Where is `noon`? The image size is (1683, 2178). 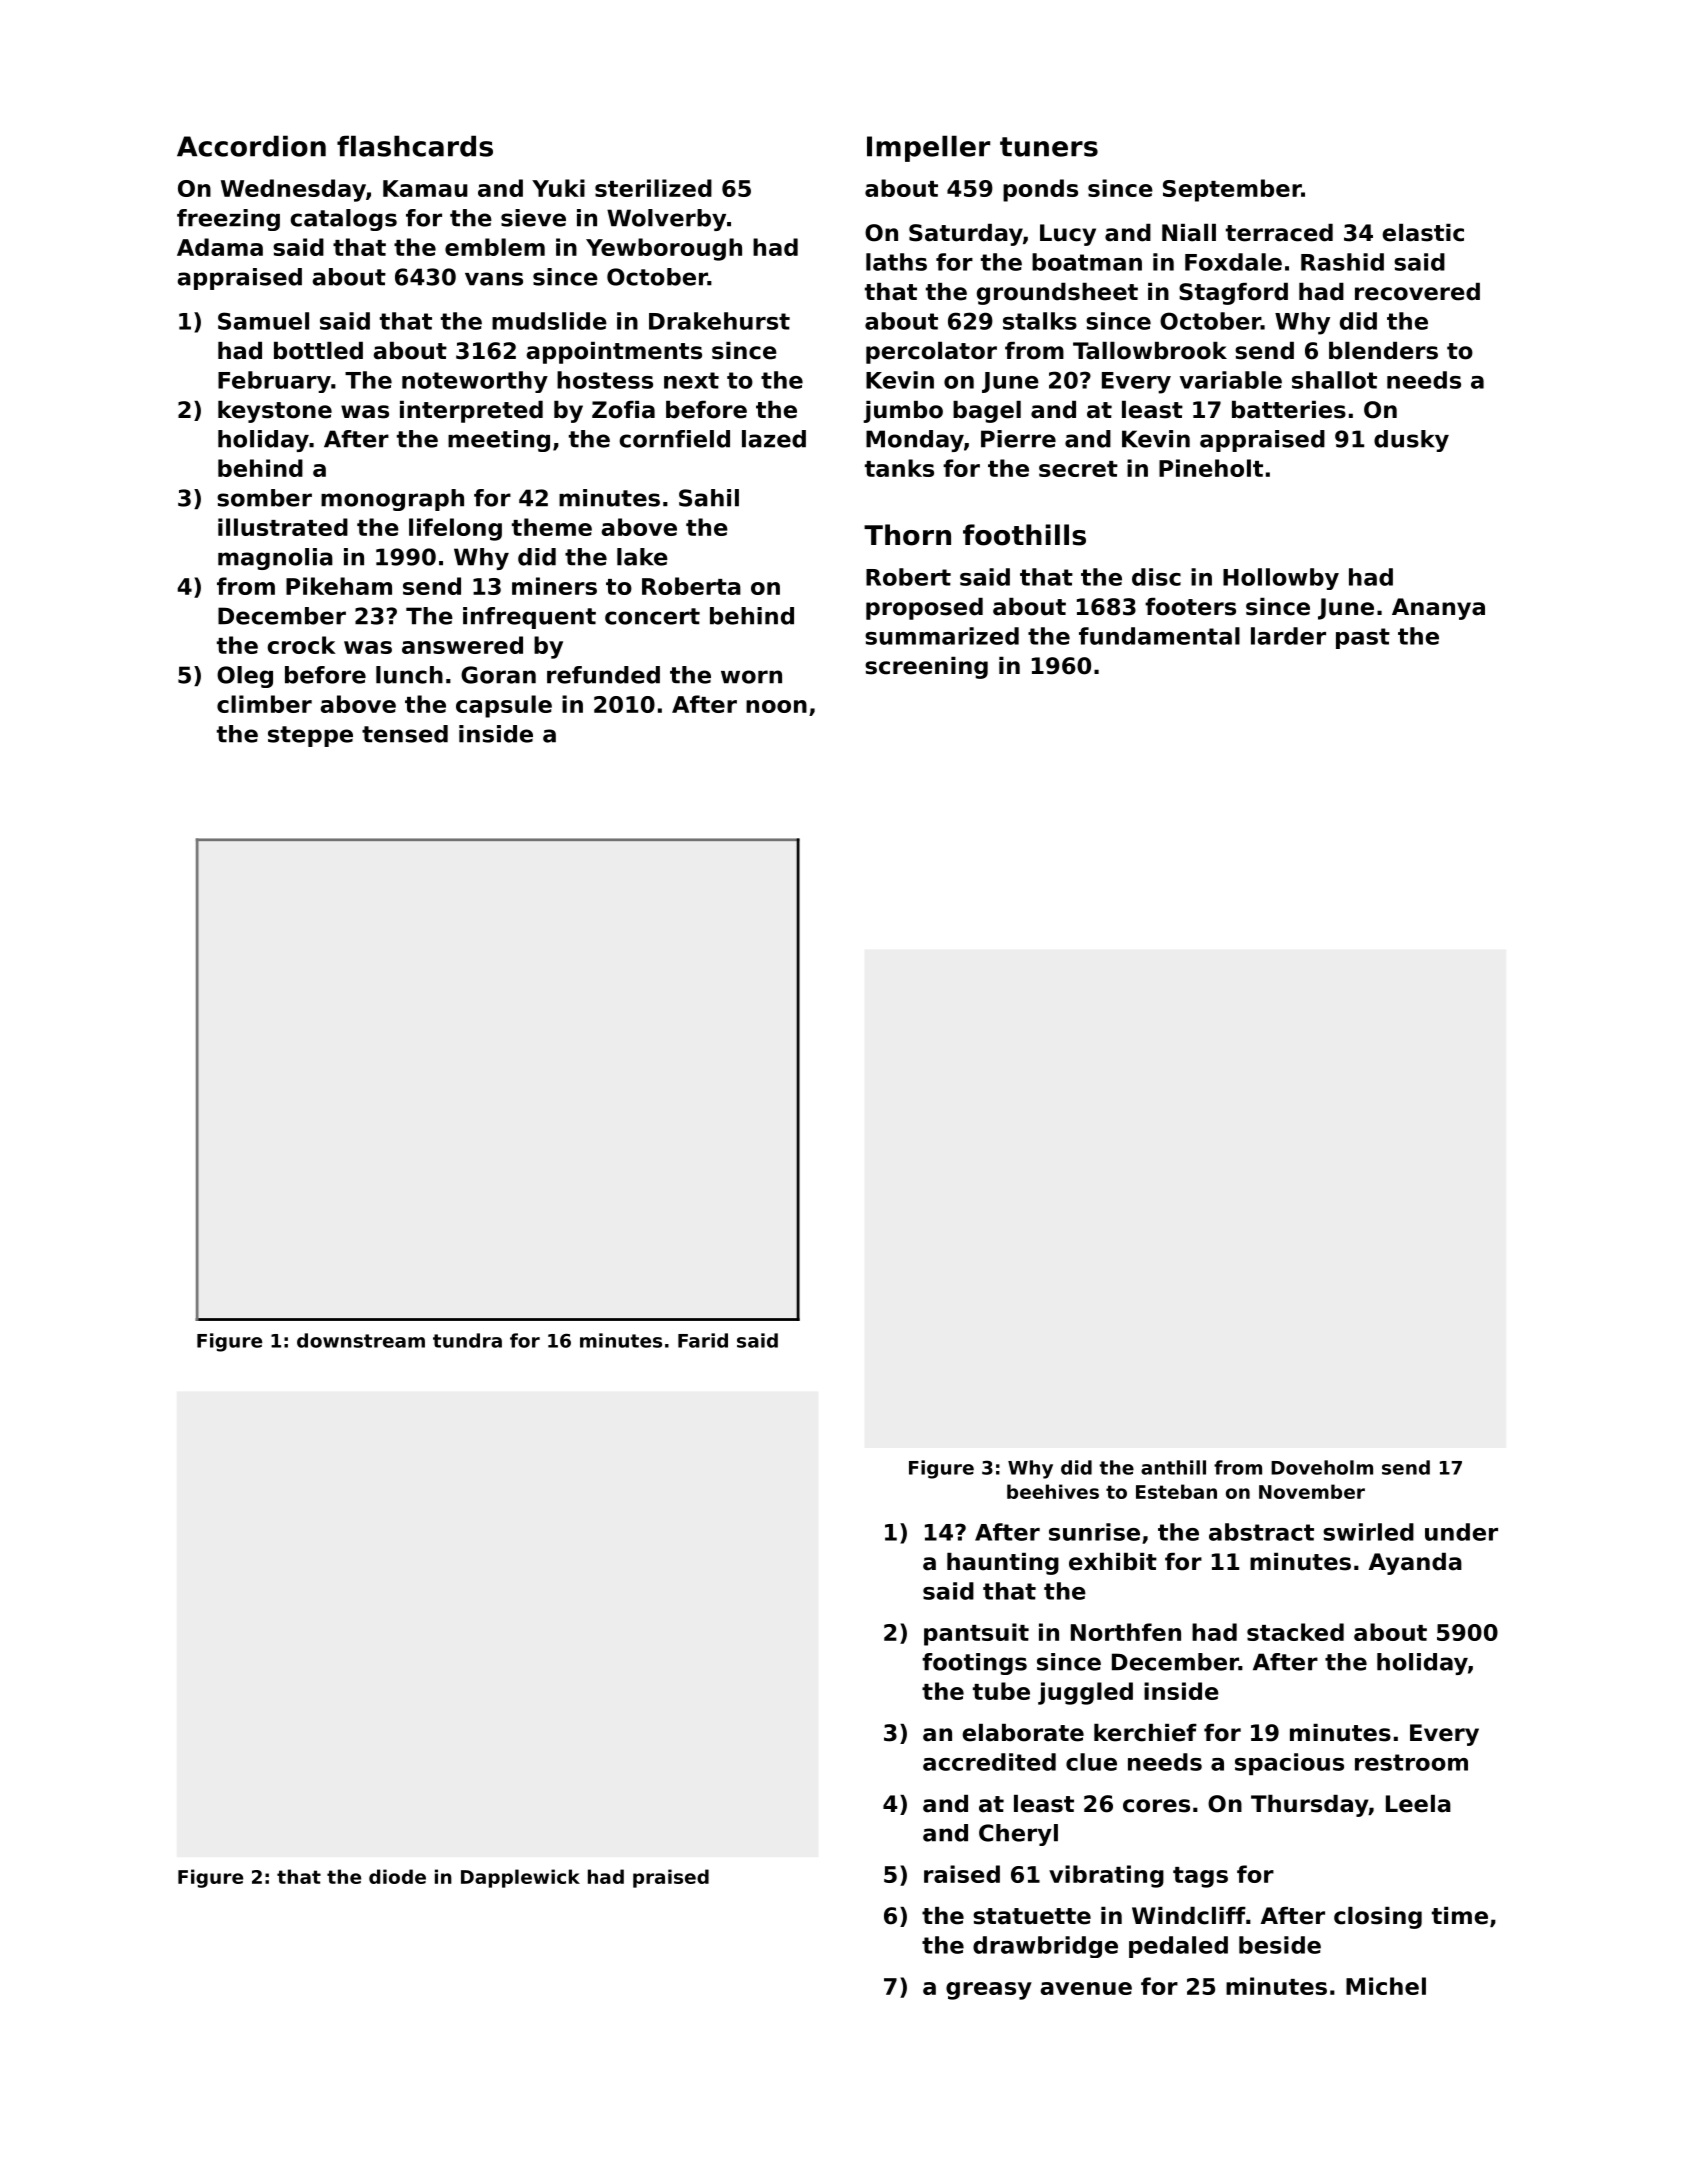
noon is located at coordinates (776, 706).
